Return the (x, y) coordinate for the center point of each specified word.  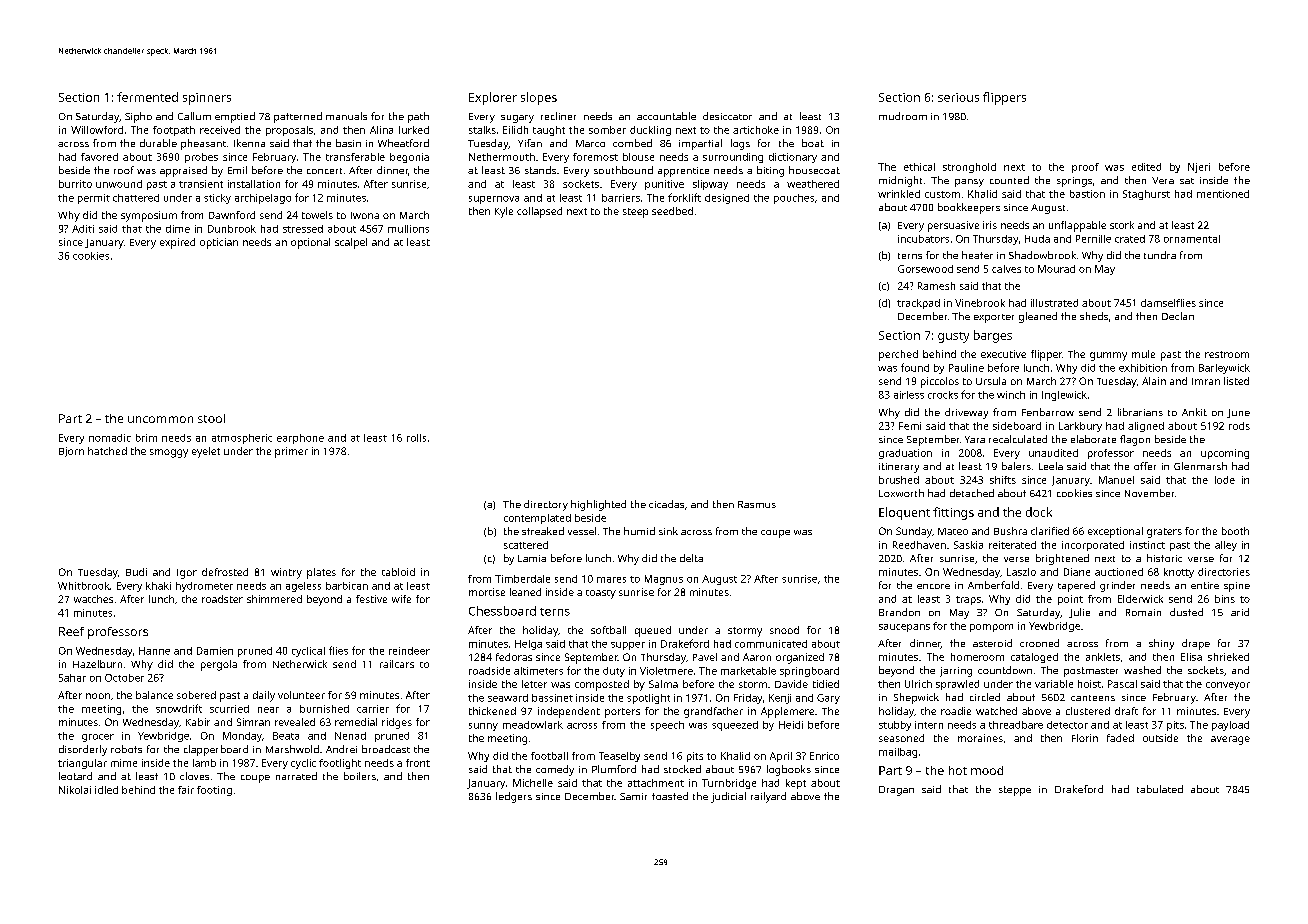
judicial (728, 797)
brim (146, 438)
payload (1230, 726)
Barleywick (1224, 369)
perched (898, 355)
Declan (1178, 316)
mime (124, 763)
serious (958, 97)
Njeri (1199, 168)
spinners (207, 99)
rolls (416, 438)
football (549, 756)
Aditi (83, 229)
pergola (219, 665)
